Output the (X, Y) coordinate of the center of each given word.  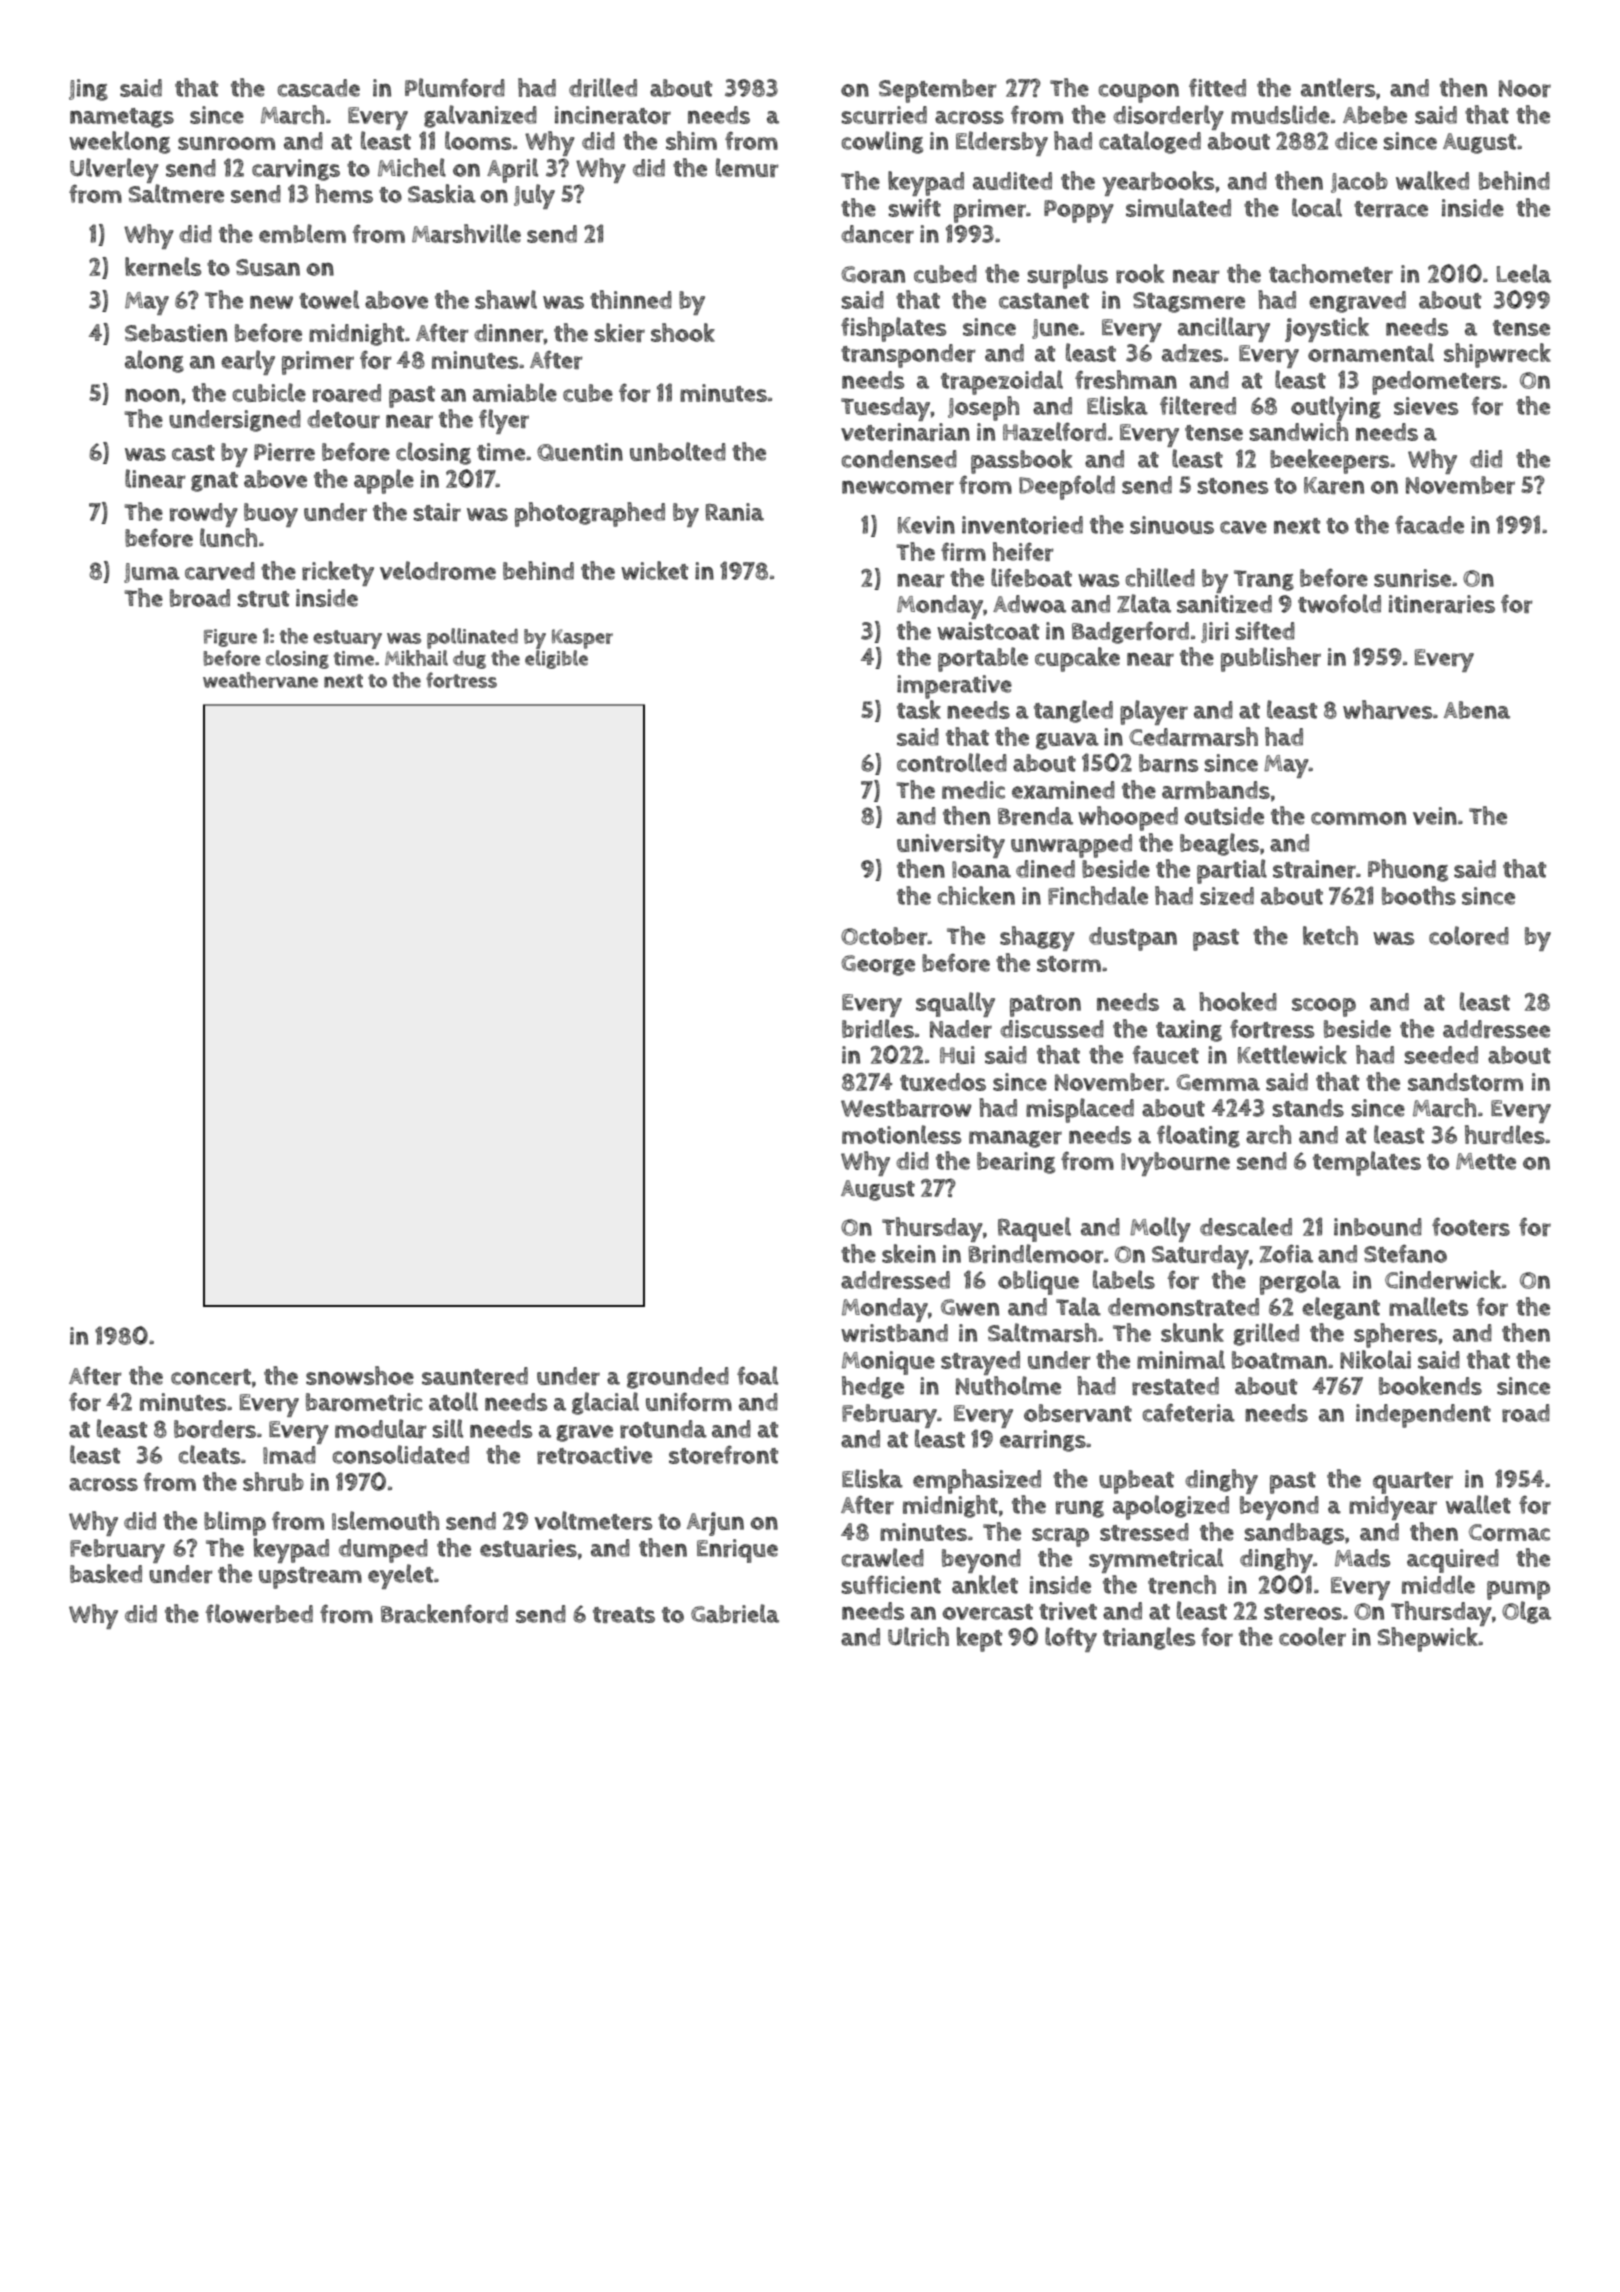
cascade (319, 88)
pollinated (472, 638)
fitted (1217, 87)
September (938, 91)
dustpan (1133, 939)
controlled (952, 762)
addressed (895, 1280)
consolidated (401, 1454)
